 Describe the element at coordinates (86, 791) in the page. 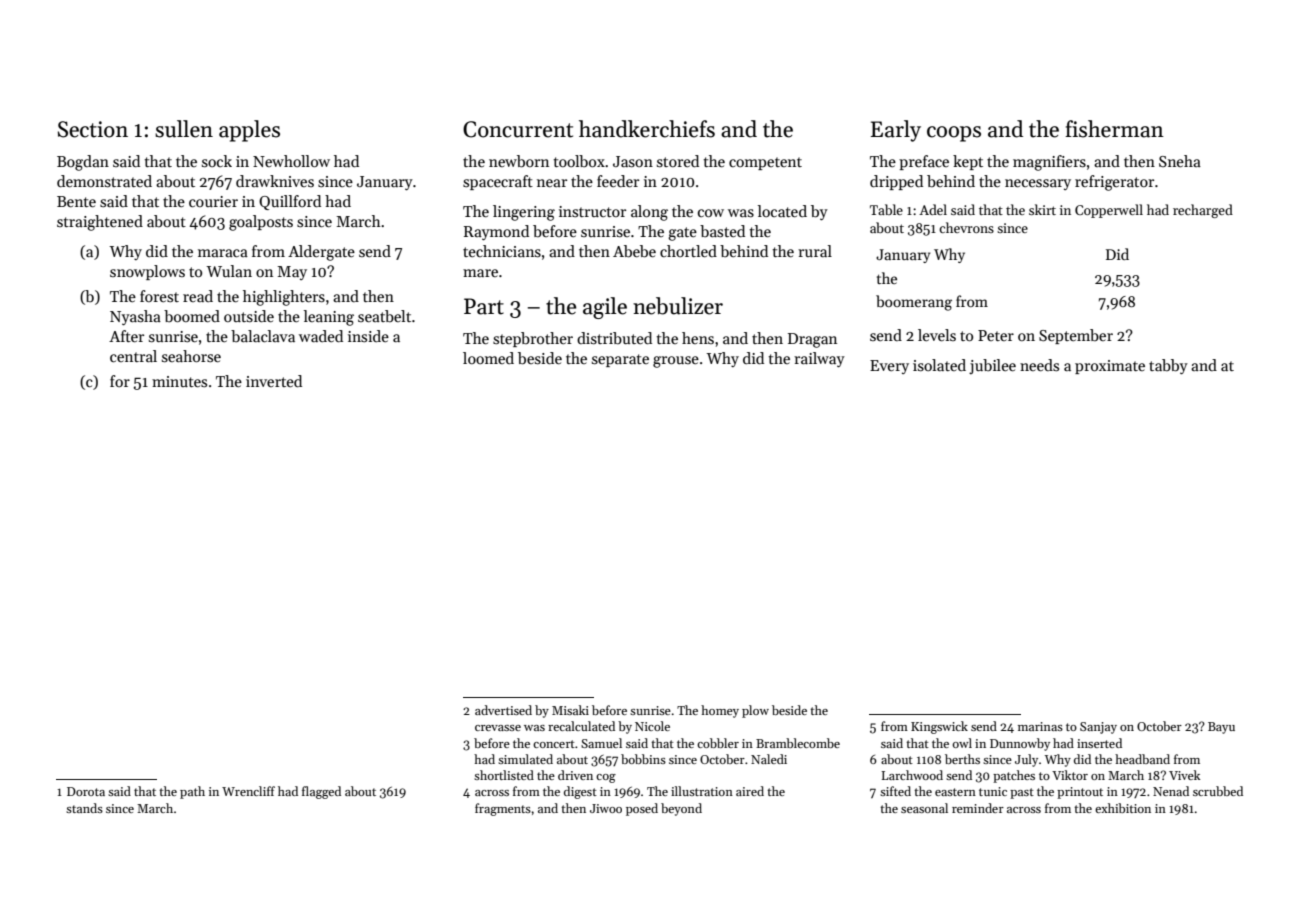

I see `Dorota` at that location.
